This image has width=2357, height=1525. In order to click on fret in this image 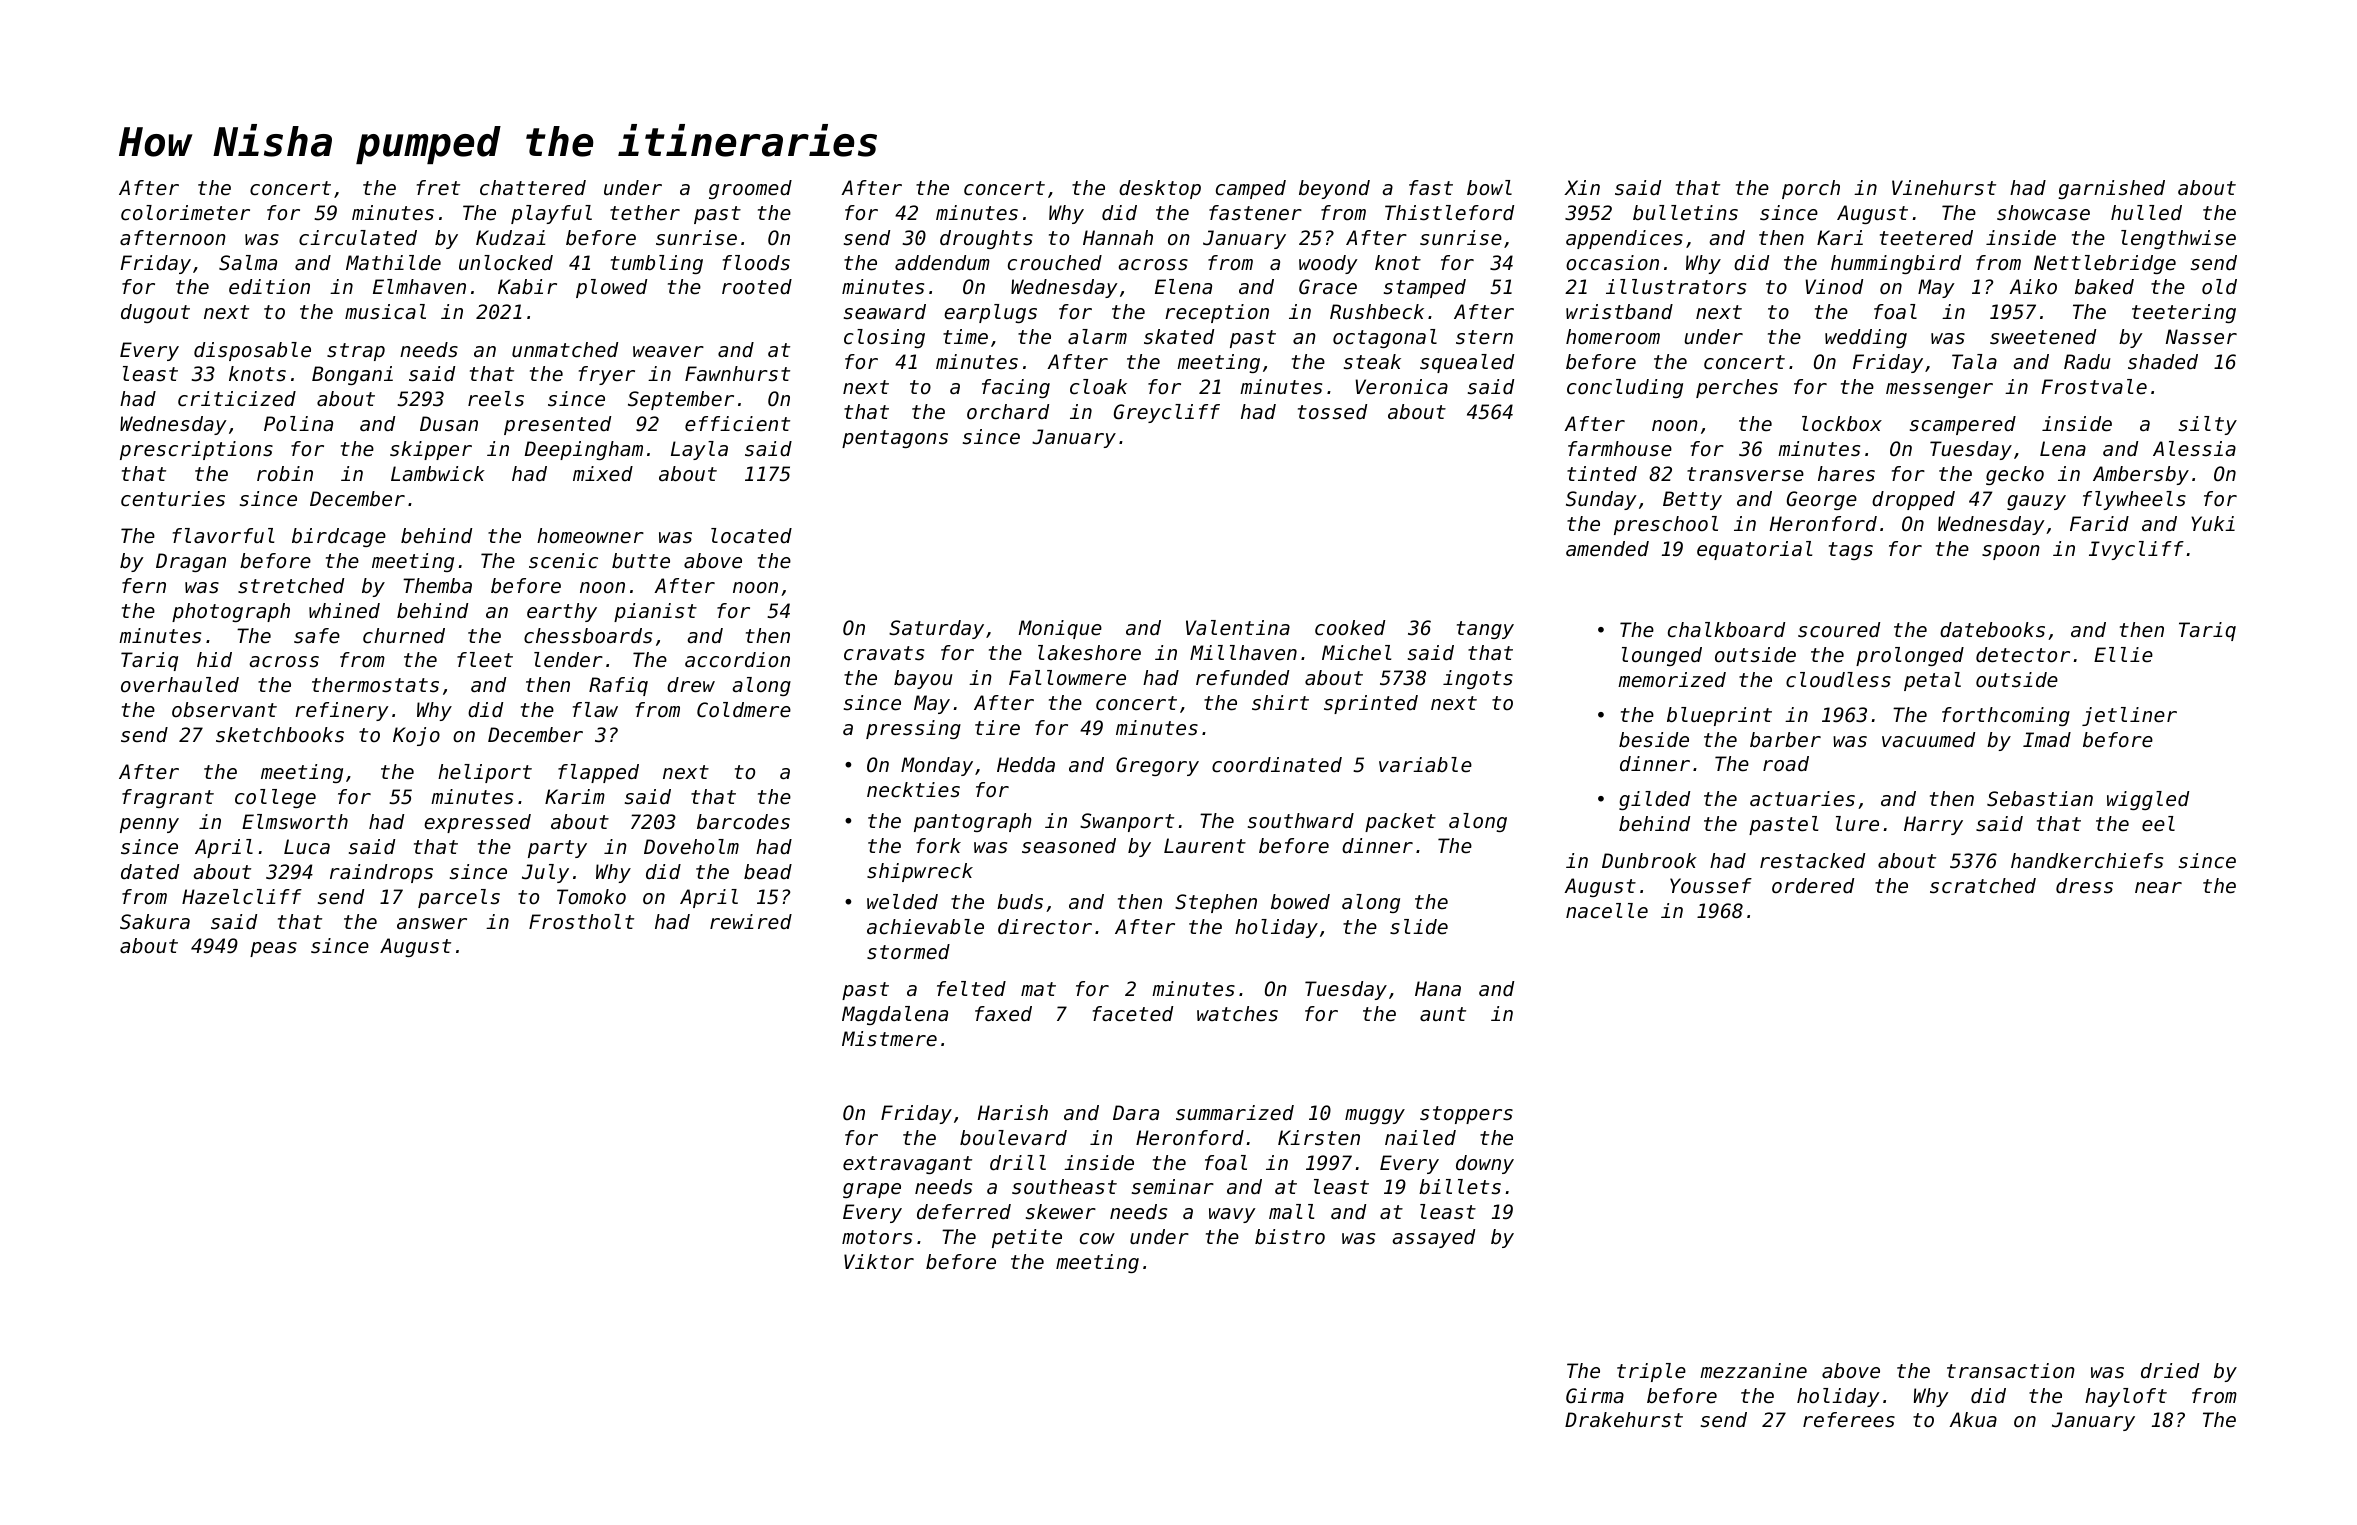, I will do `click(438, 187)`.
